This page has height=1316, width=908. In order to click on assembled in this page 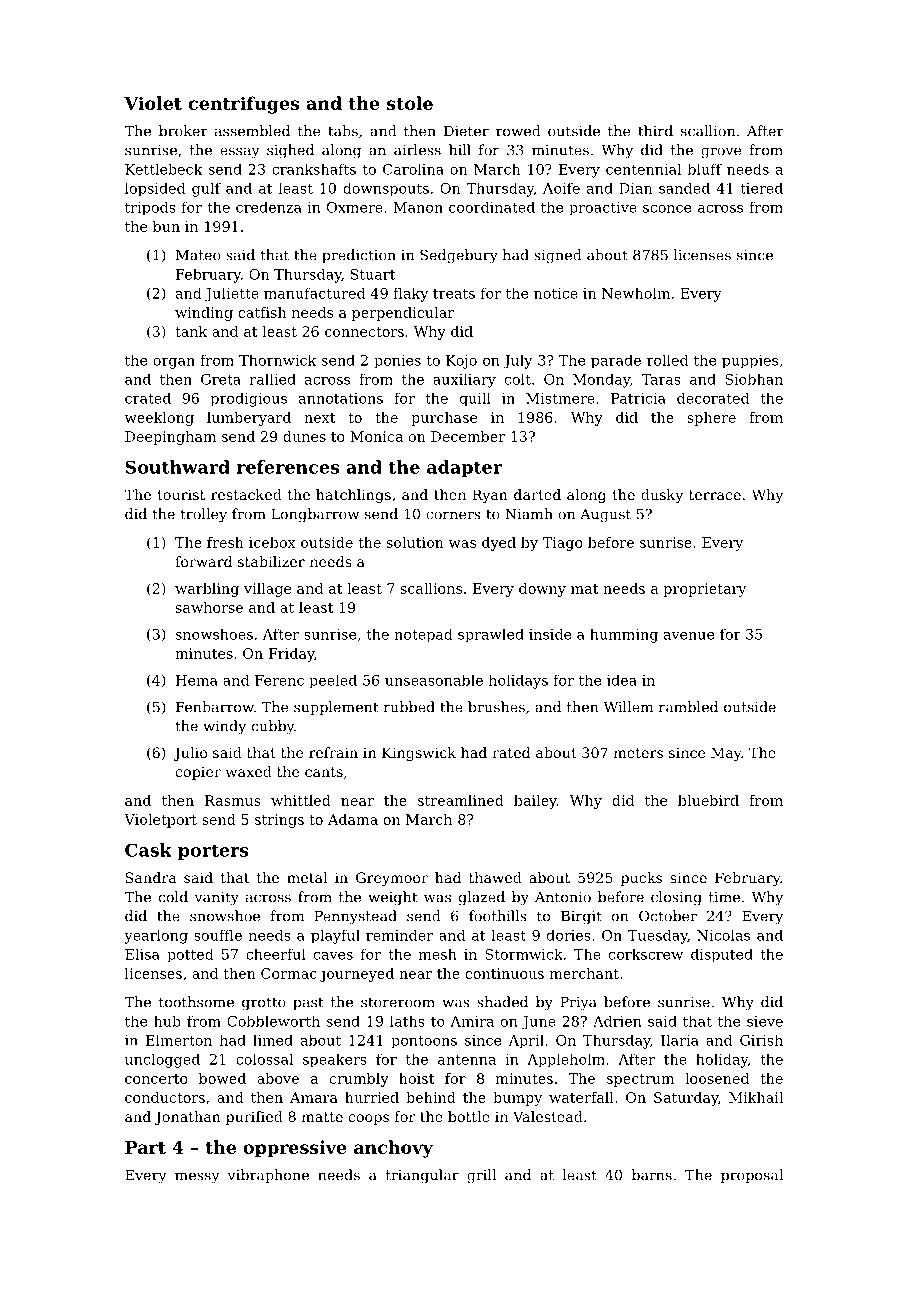, I will do `click(252, 131)`.
